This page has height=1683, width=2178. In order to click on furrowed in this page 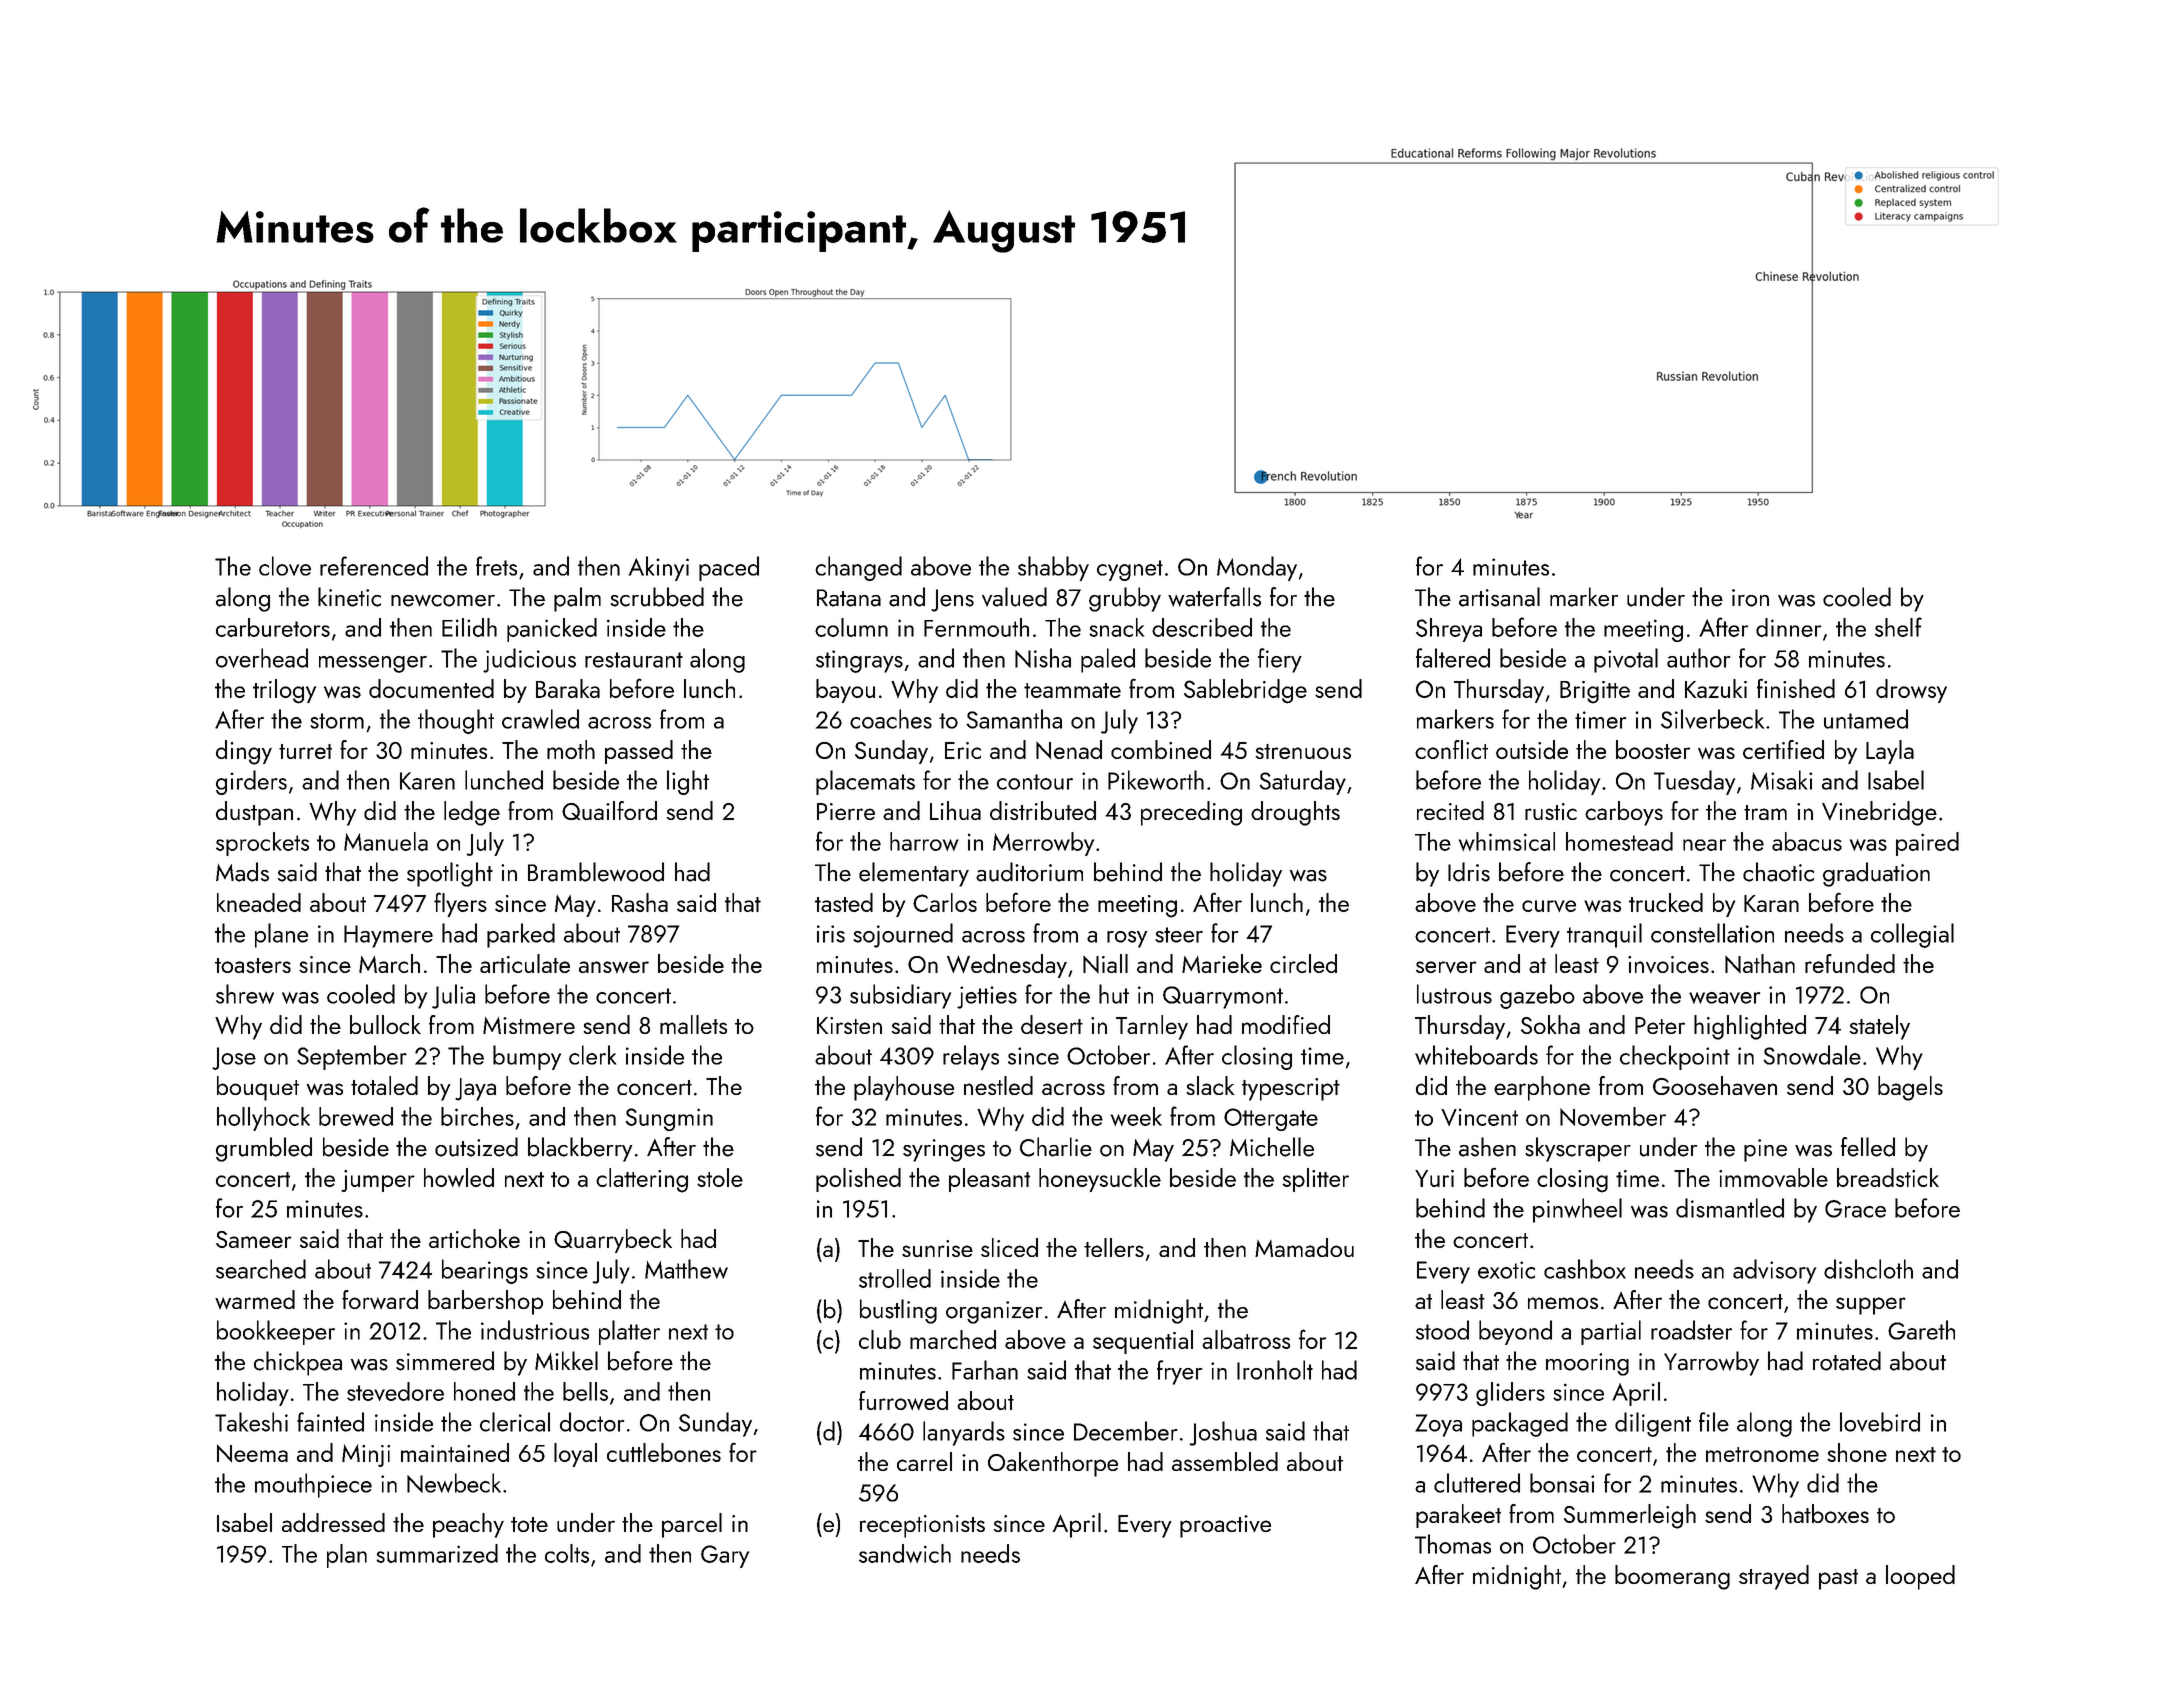, I will do `click(903, 1400)`.
